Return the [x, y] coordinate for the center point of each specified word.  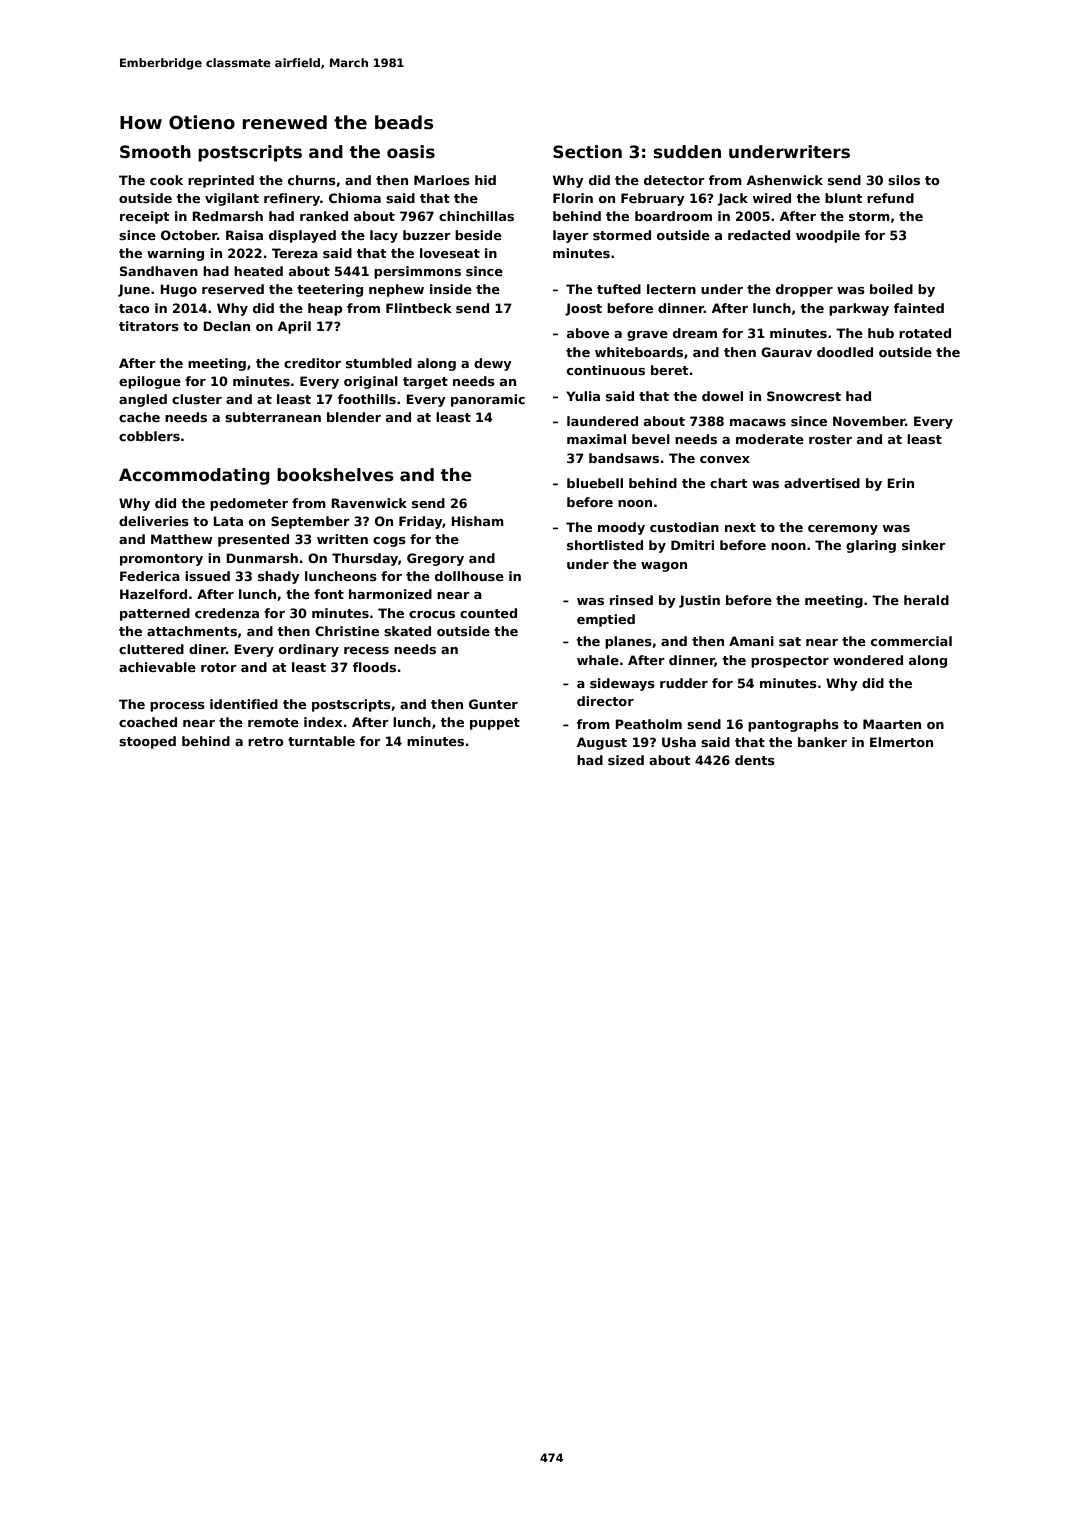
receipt [144, 217]
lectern [671, 289]
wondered [868, 660]
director [605, 701]
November [869, 421]
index [323, 722]
